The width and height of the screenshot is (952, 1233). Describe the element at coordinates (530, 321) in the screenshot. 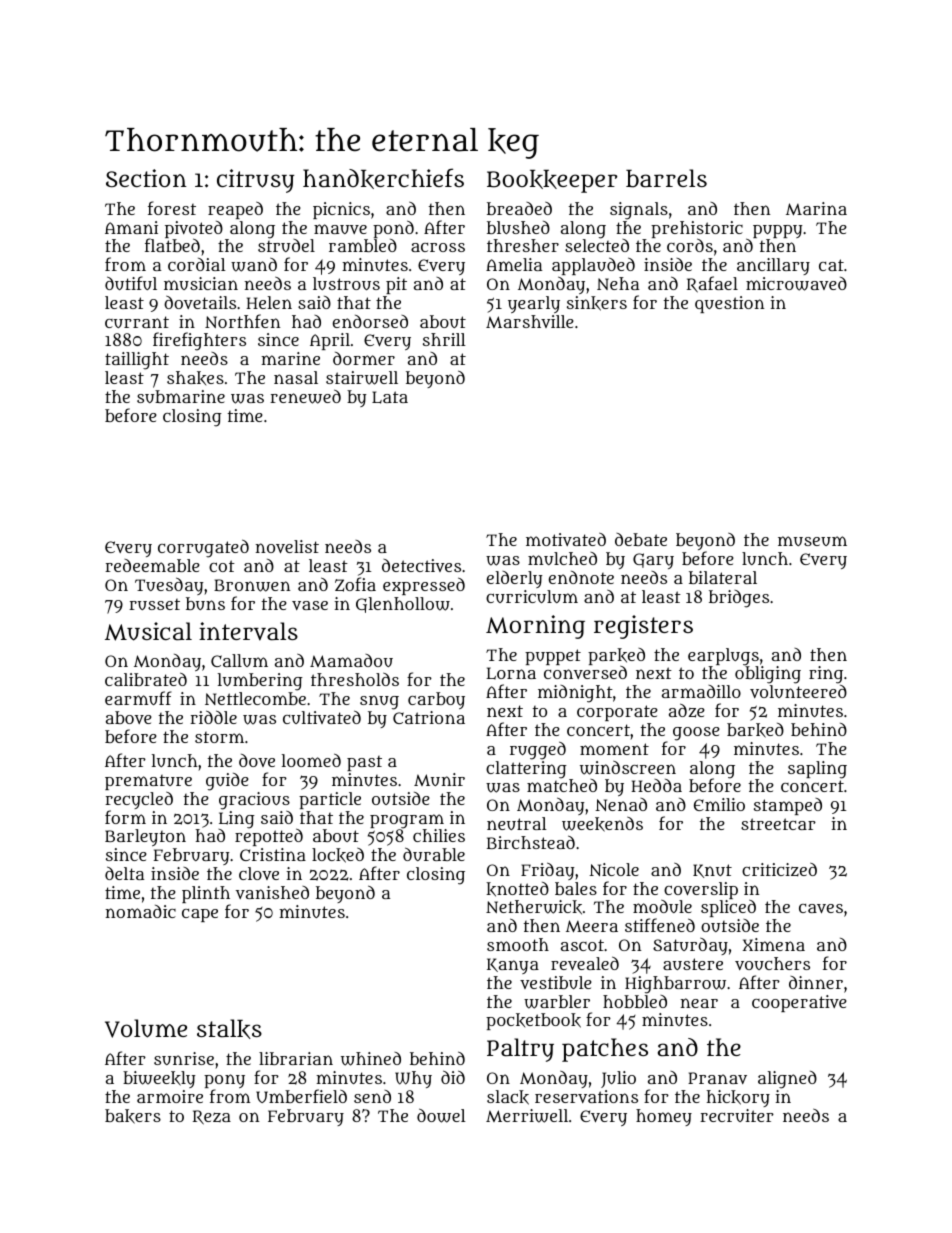

I see `Marshville` at that location.
